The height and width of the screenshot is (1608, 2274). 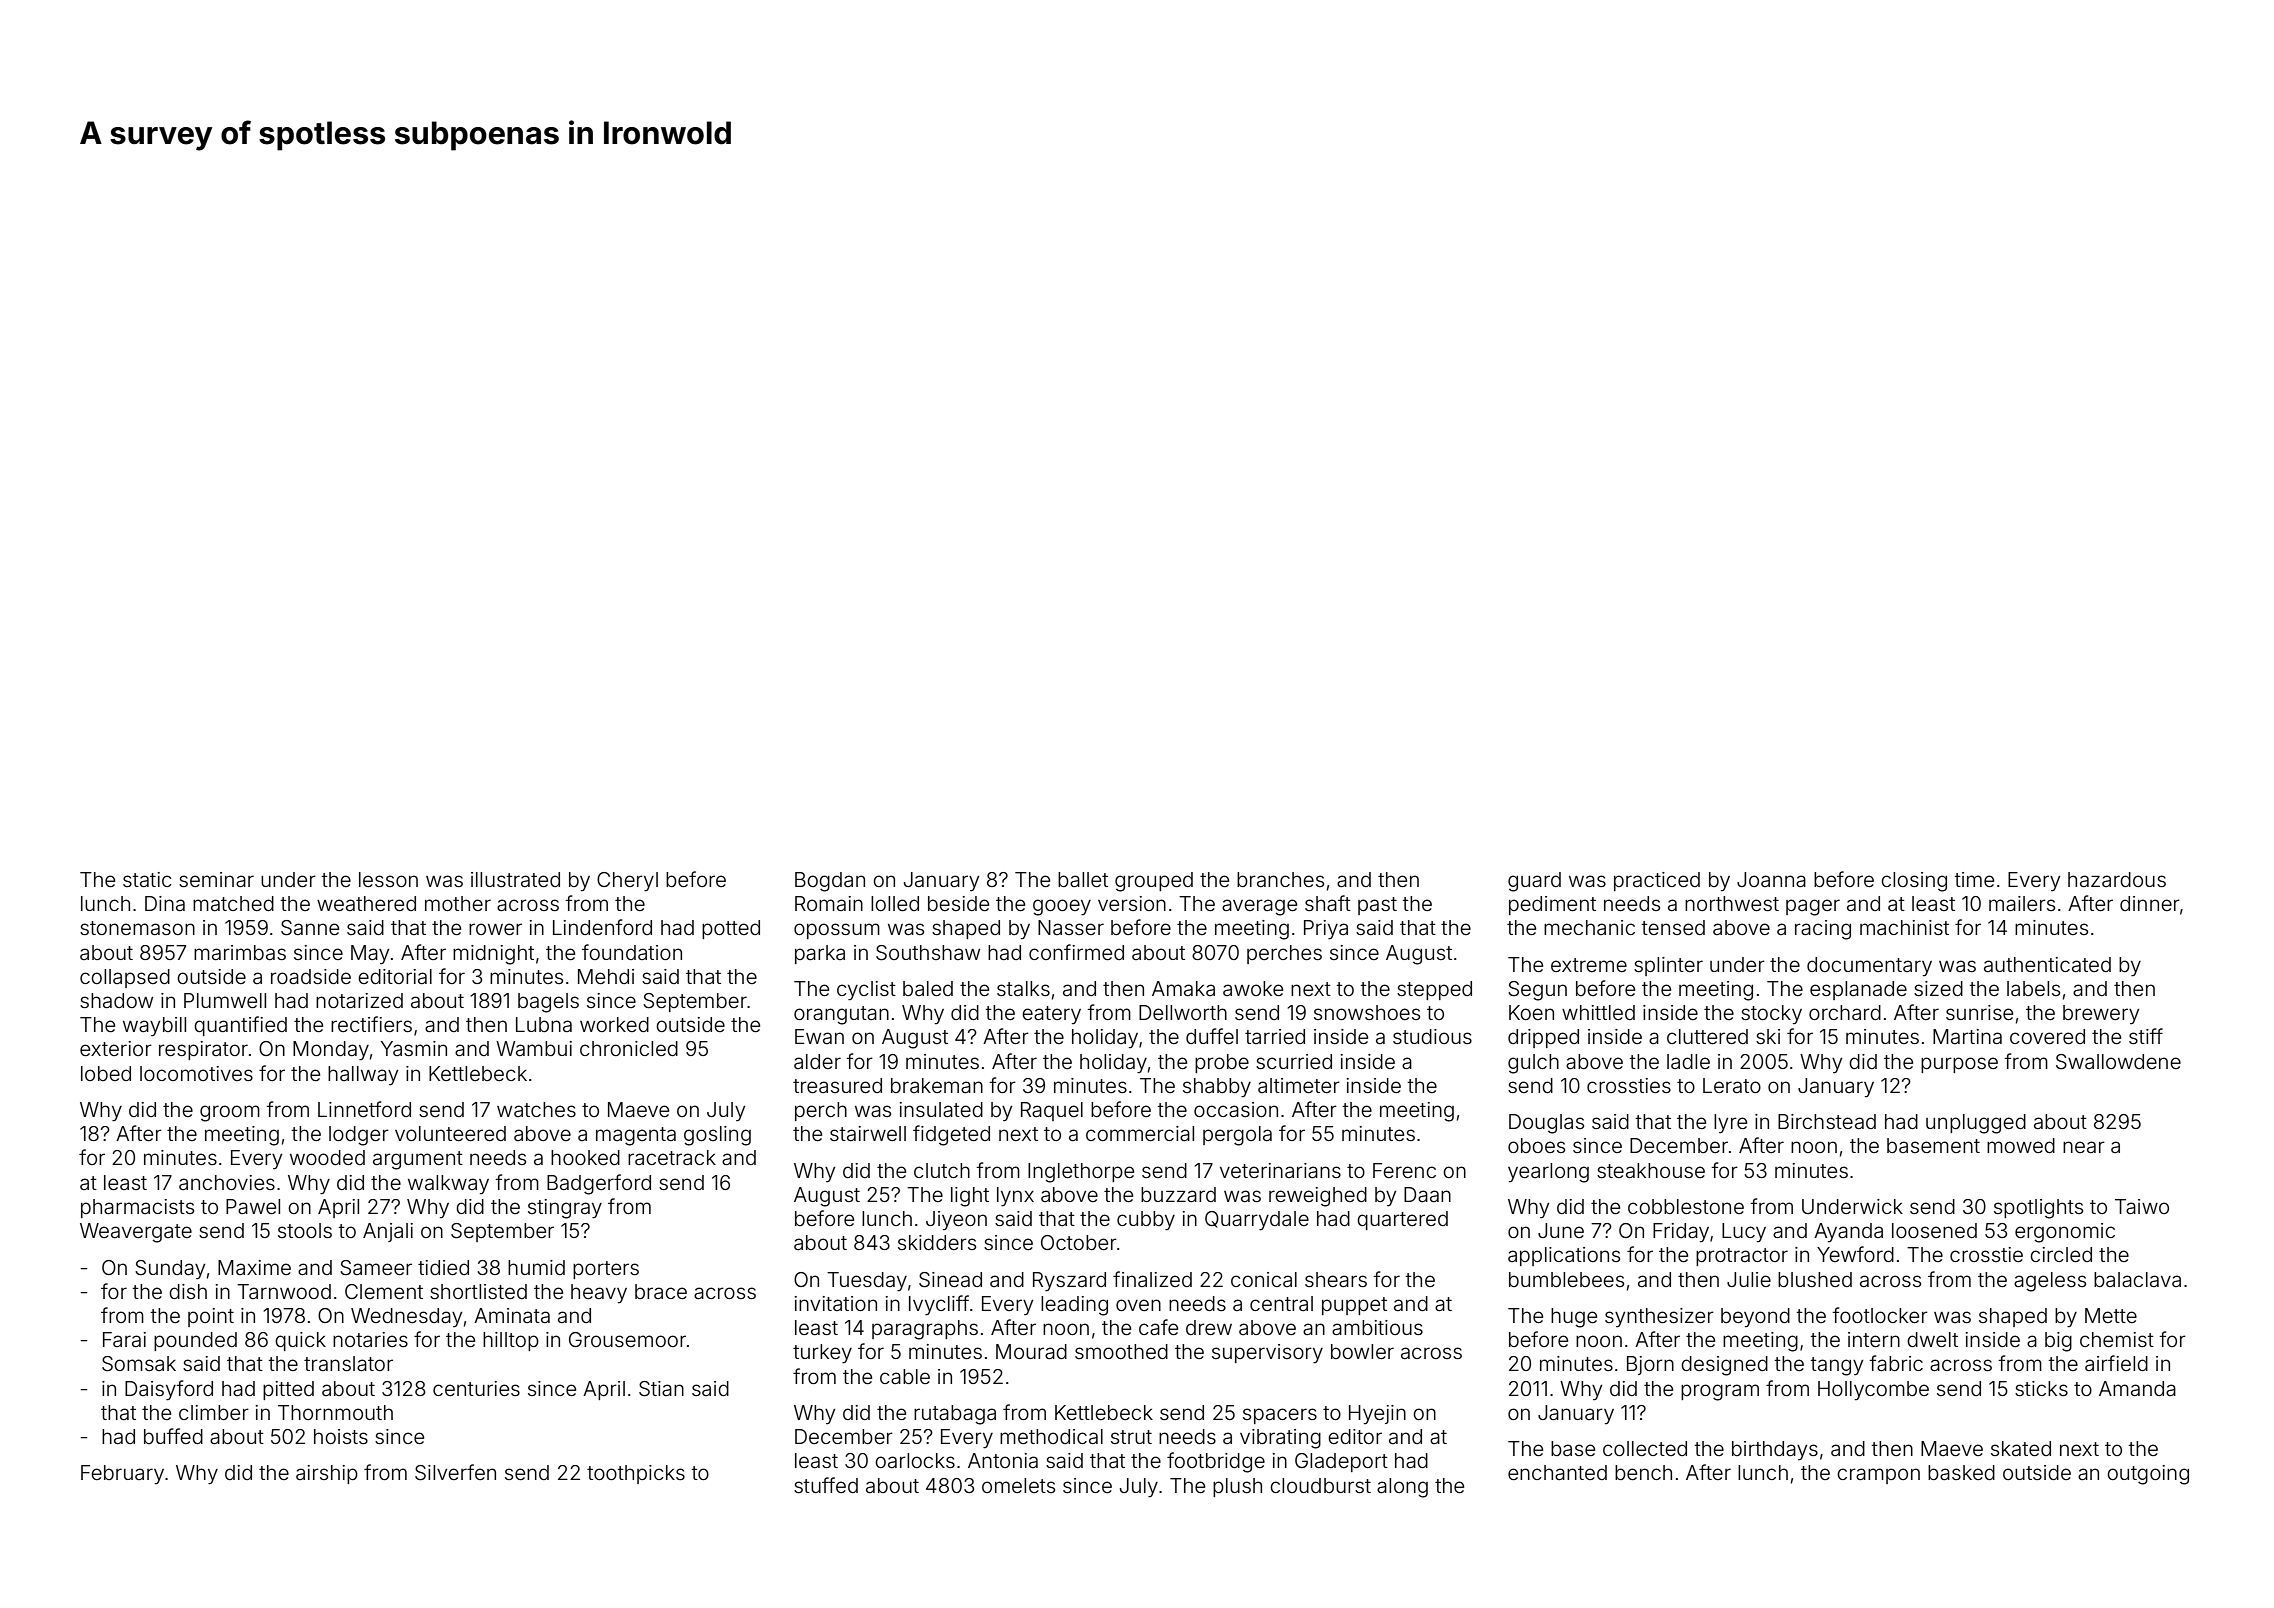 I want to click on Grousemoor, so click(x=627, y=1339).
